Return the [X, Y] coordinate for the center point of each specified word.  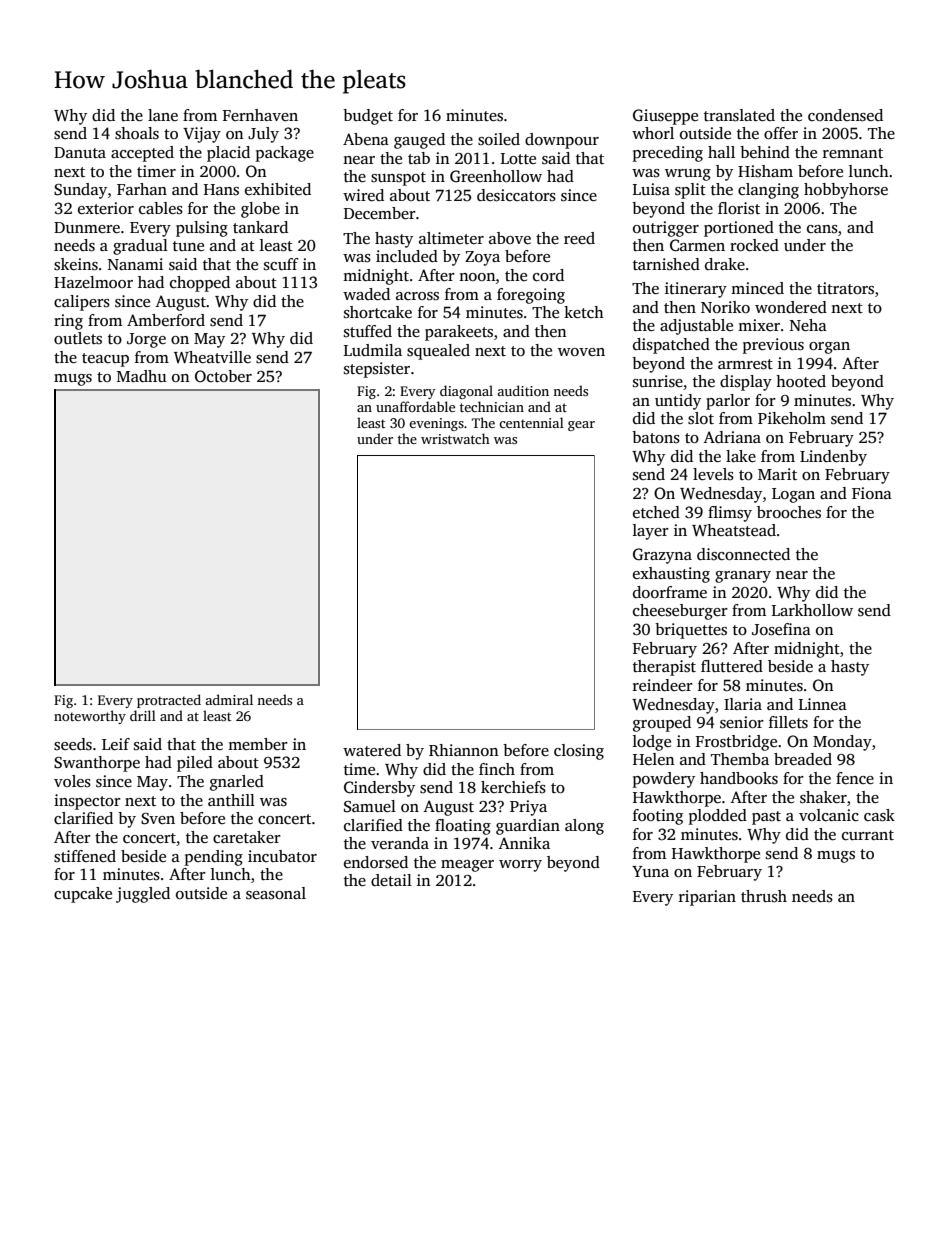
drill [143, 715]
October [223, 376]
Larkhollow [812, 610]
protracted [169, 701]
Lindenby [833, 458]
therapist [664, 668]
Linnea [823, 704]
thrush [764, 896]
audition [523, 390]
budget [368, 117]
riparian [707, 898]
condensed [845, 115]
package [285, 154]
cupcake [83, 895]
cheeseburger [680, 612]
